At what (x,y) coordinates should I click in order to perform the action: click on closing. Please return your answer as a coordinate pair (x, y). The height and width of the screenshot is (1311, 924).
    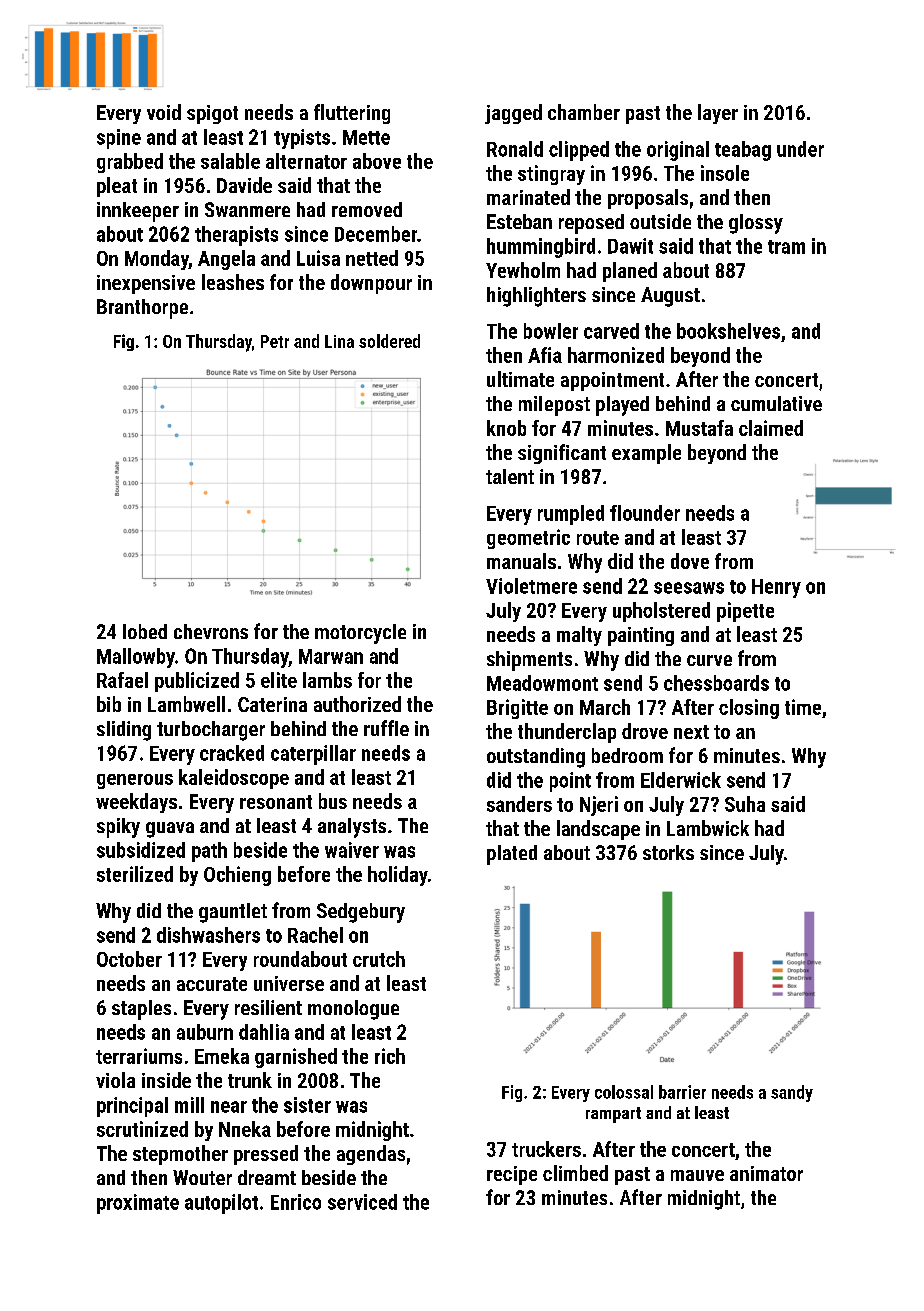
    Looking at the image, I should click on (749, 709).
